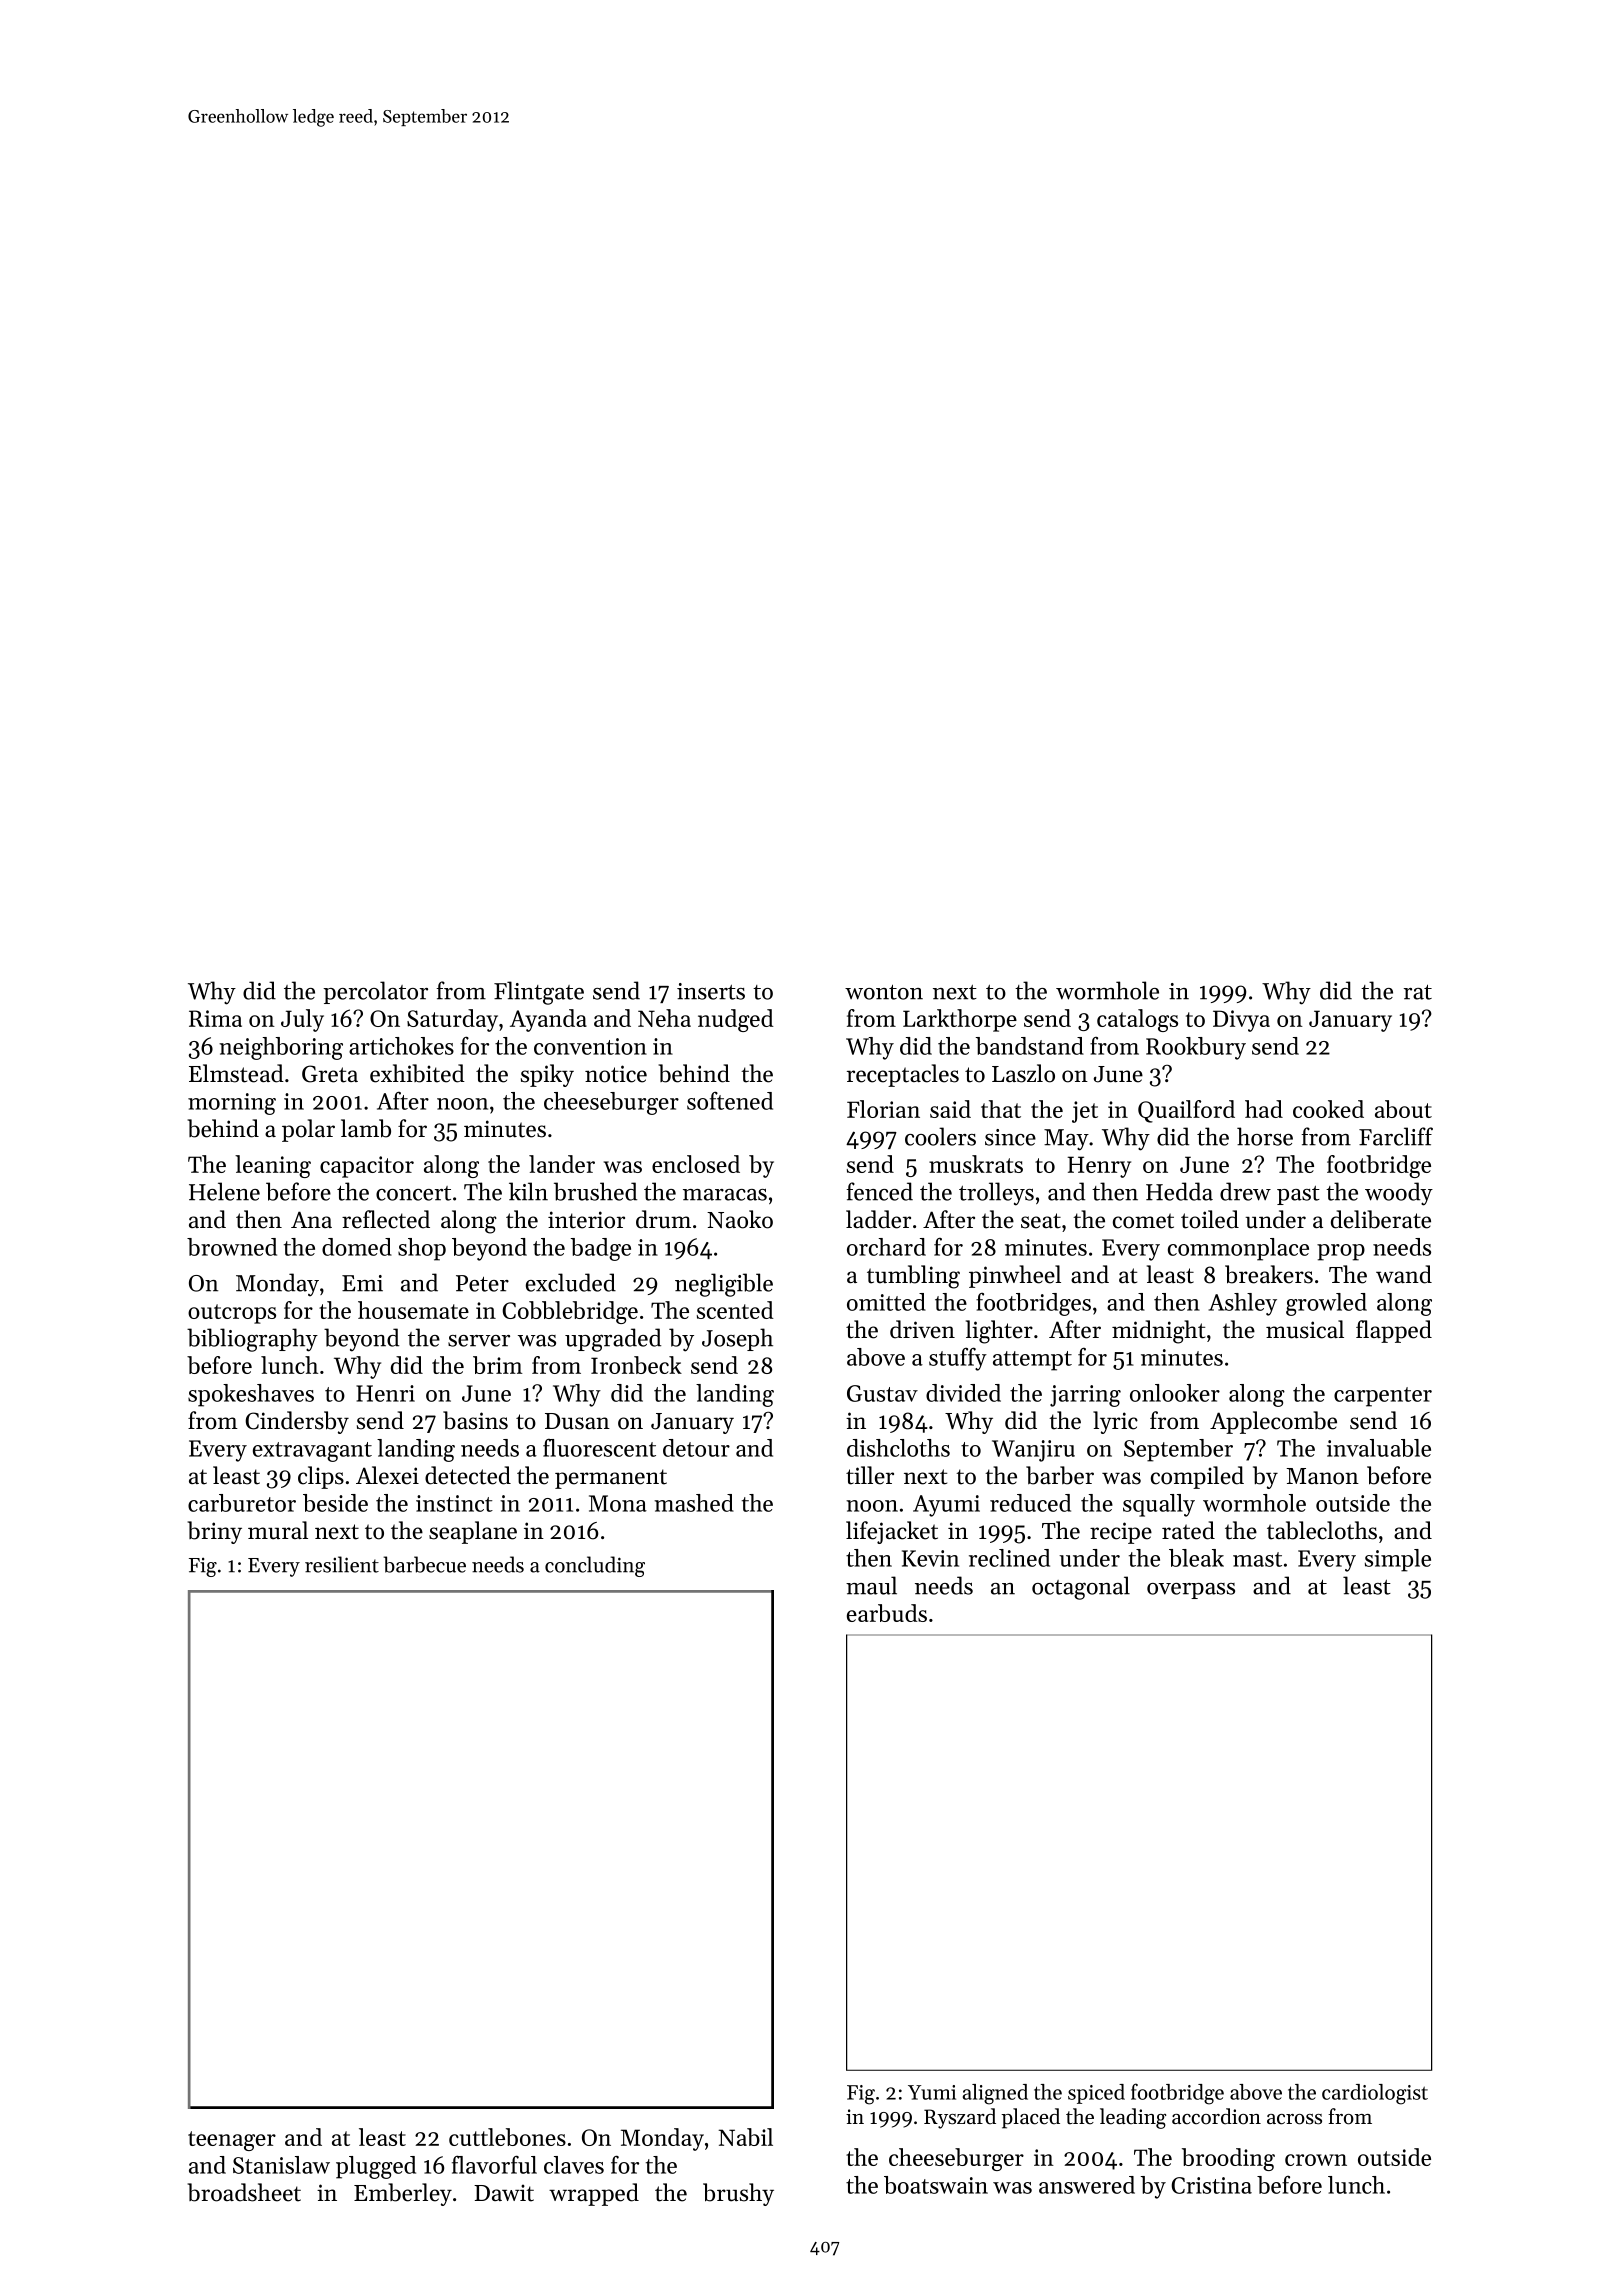 The width and height of the screenshot is (1620, 2292). I want to click on resilient, so click(342, 1564).
